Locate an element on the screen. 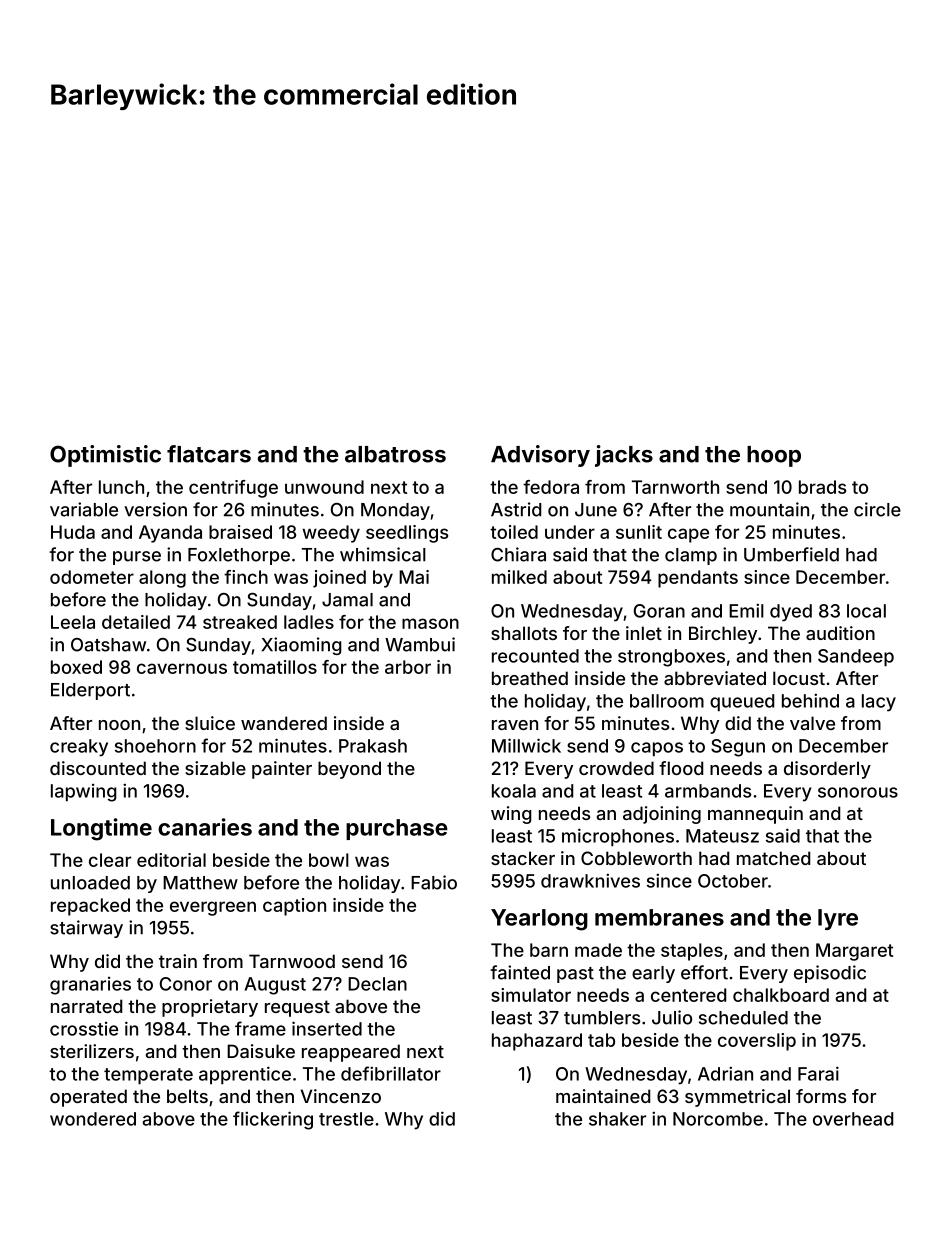  Advisory is located at coordinates (540, 456).
